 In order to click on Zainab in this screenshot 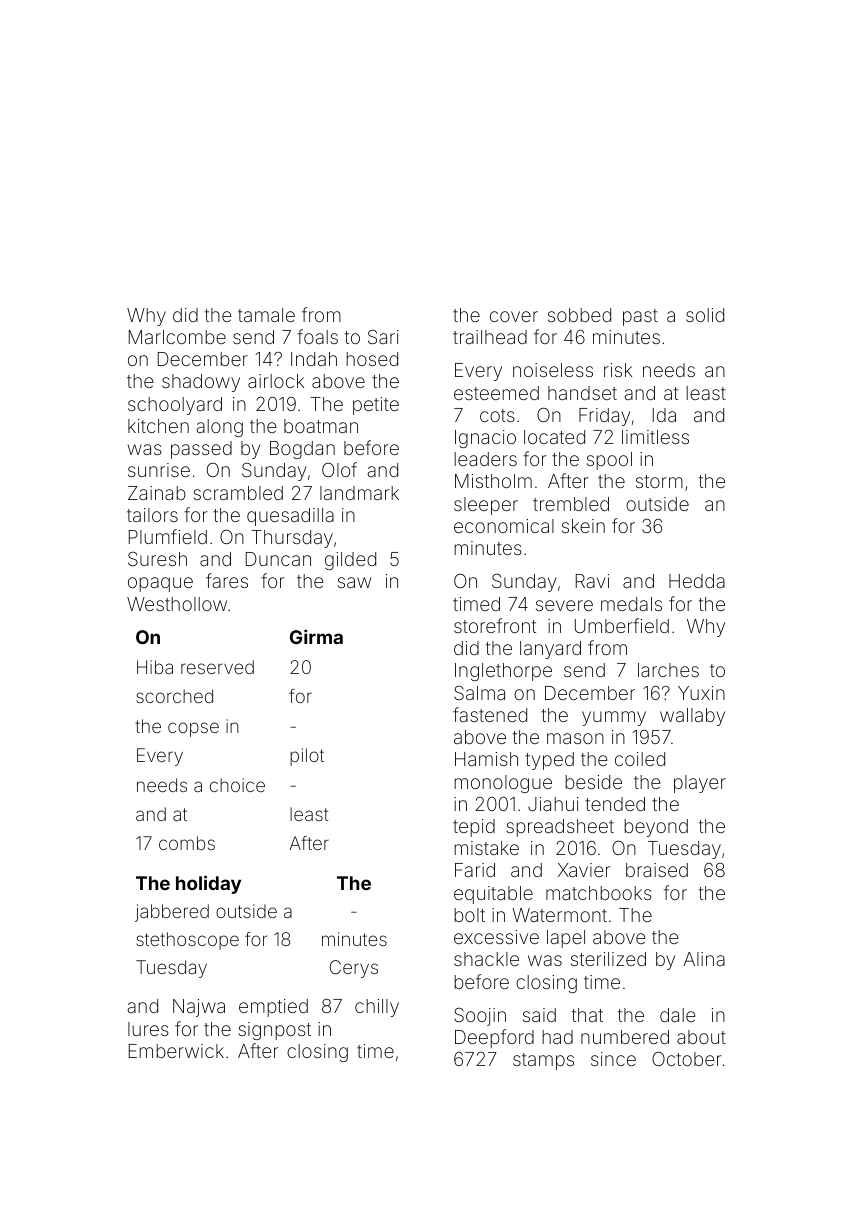, I will do `click(157, 493)`.
